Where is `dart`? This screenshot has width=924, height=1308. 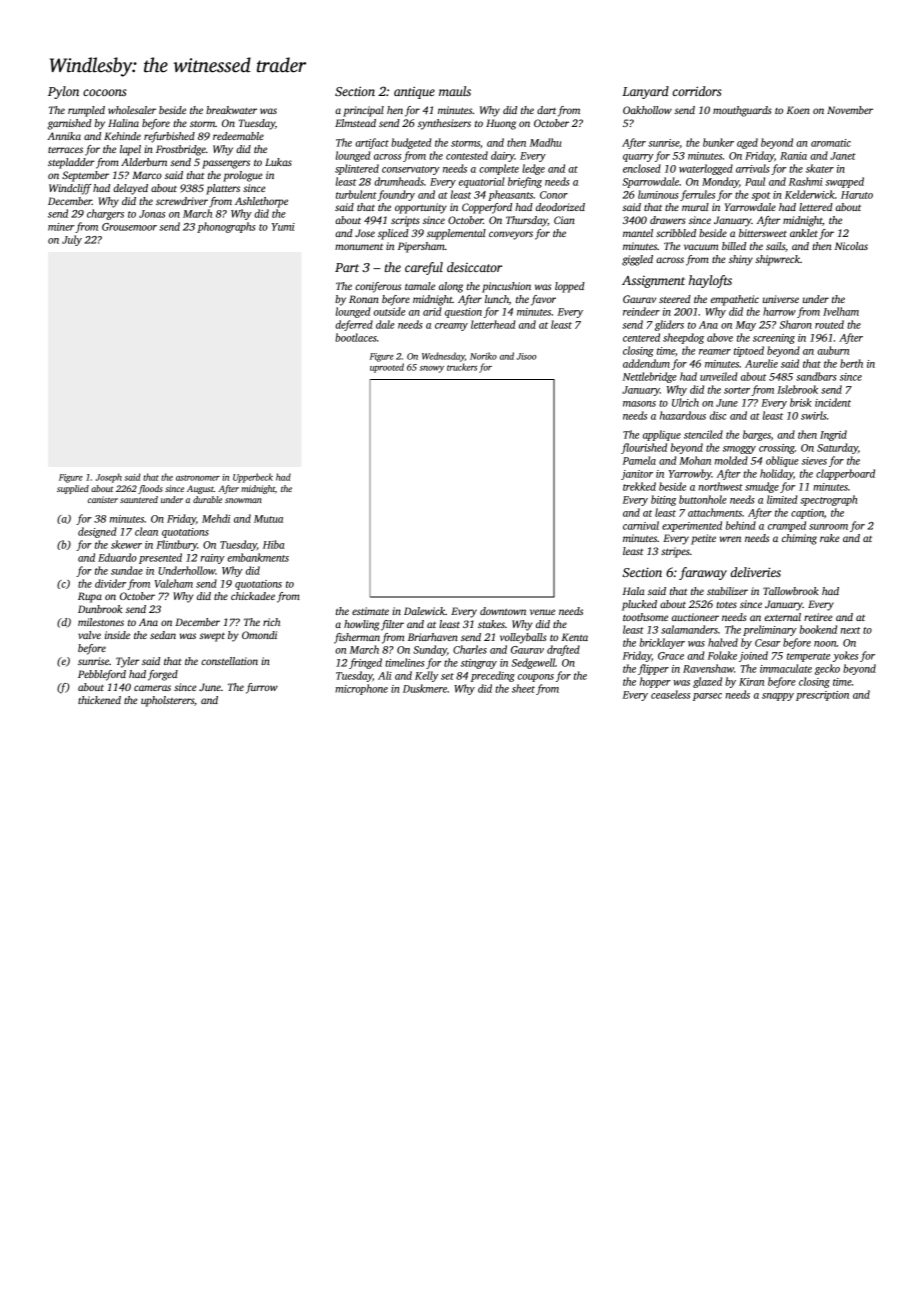 dart is located at coordinates (546, 110).
